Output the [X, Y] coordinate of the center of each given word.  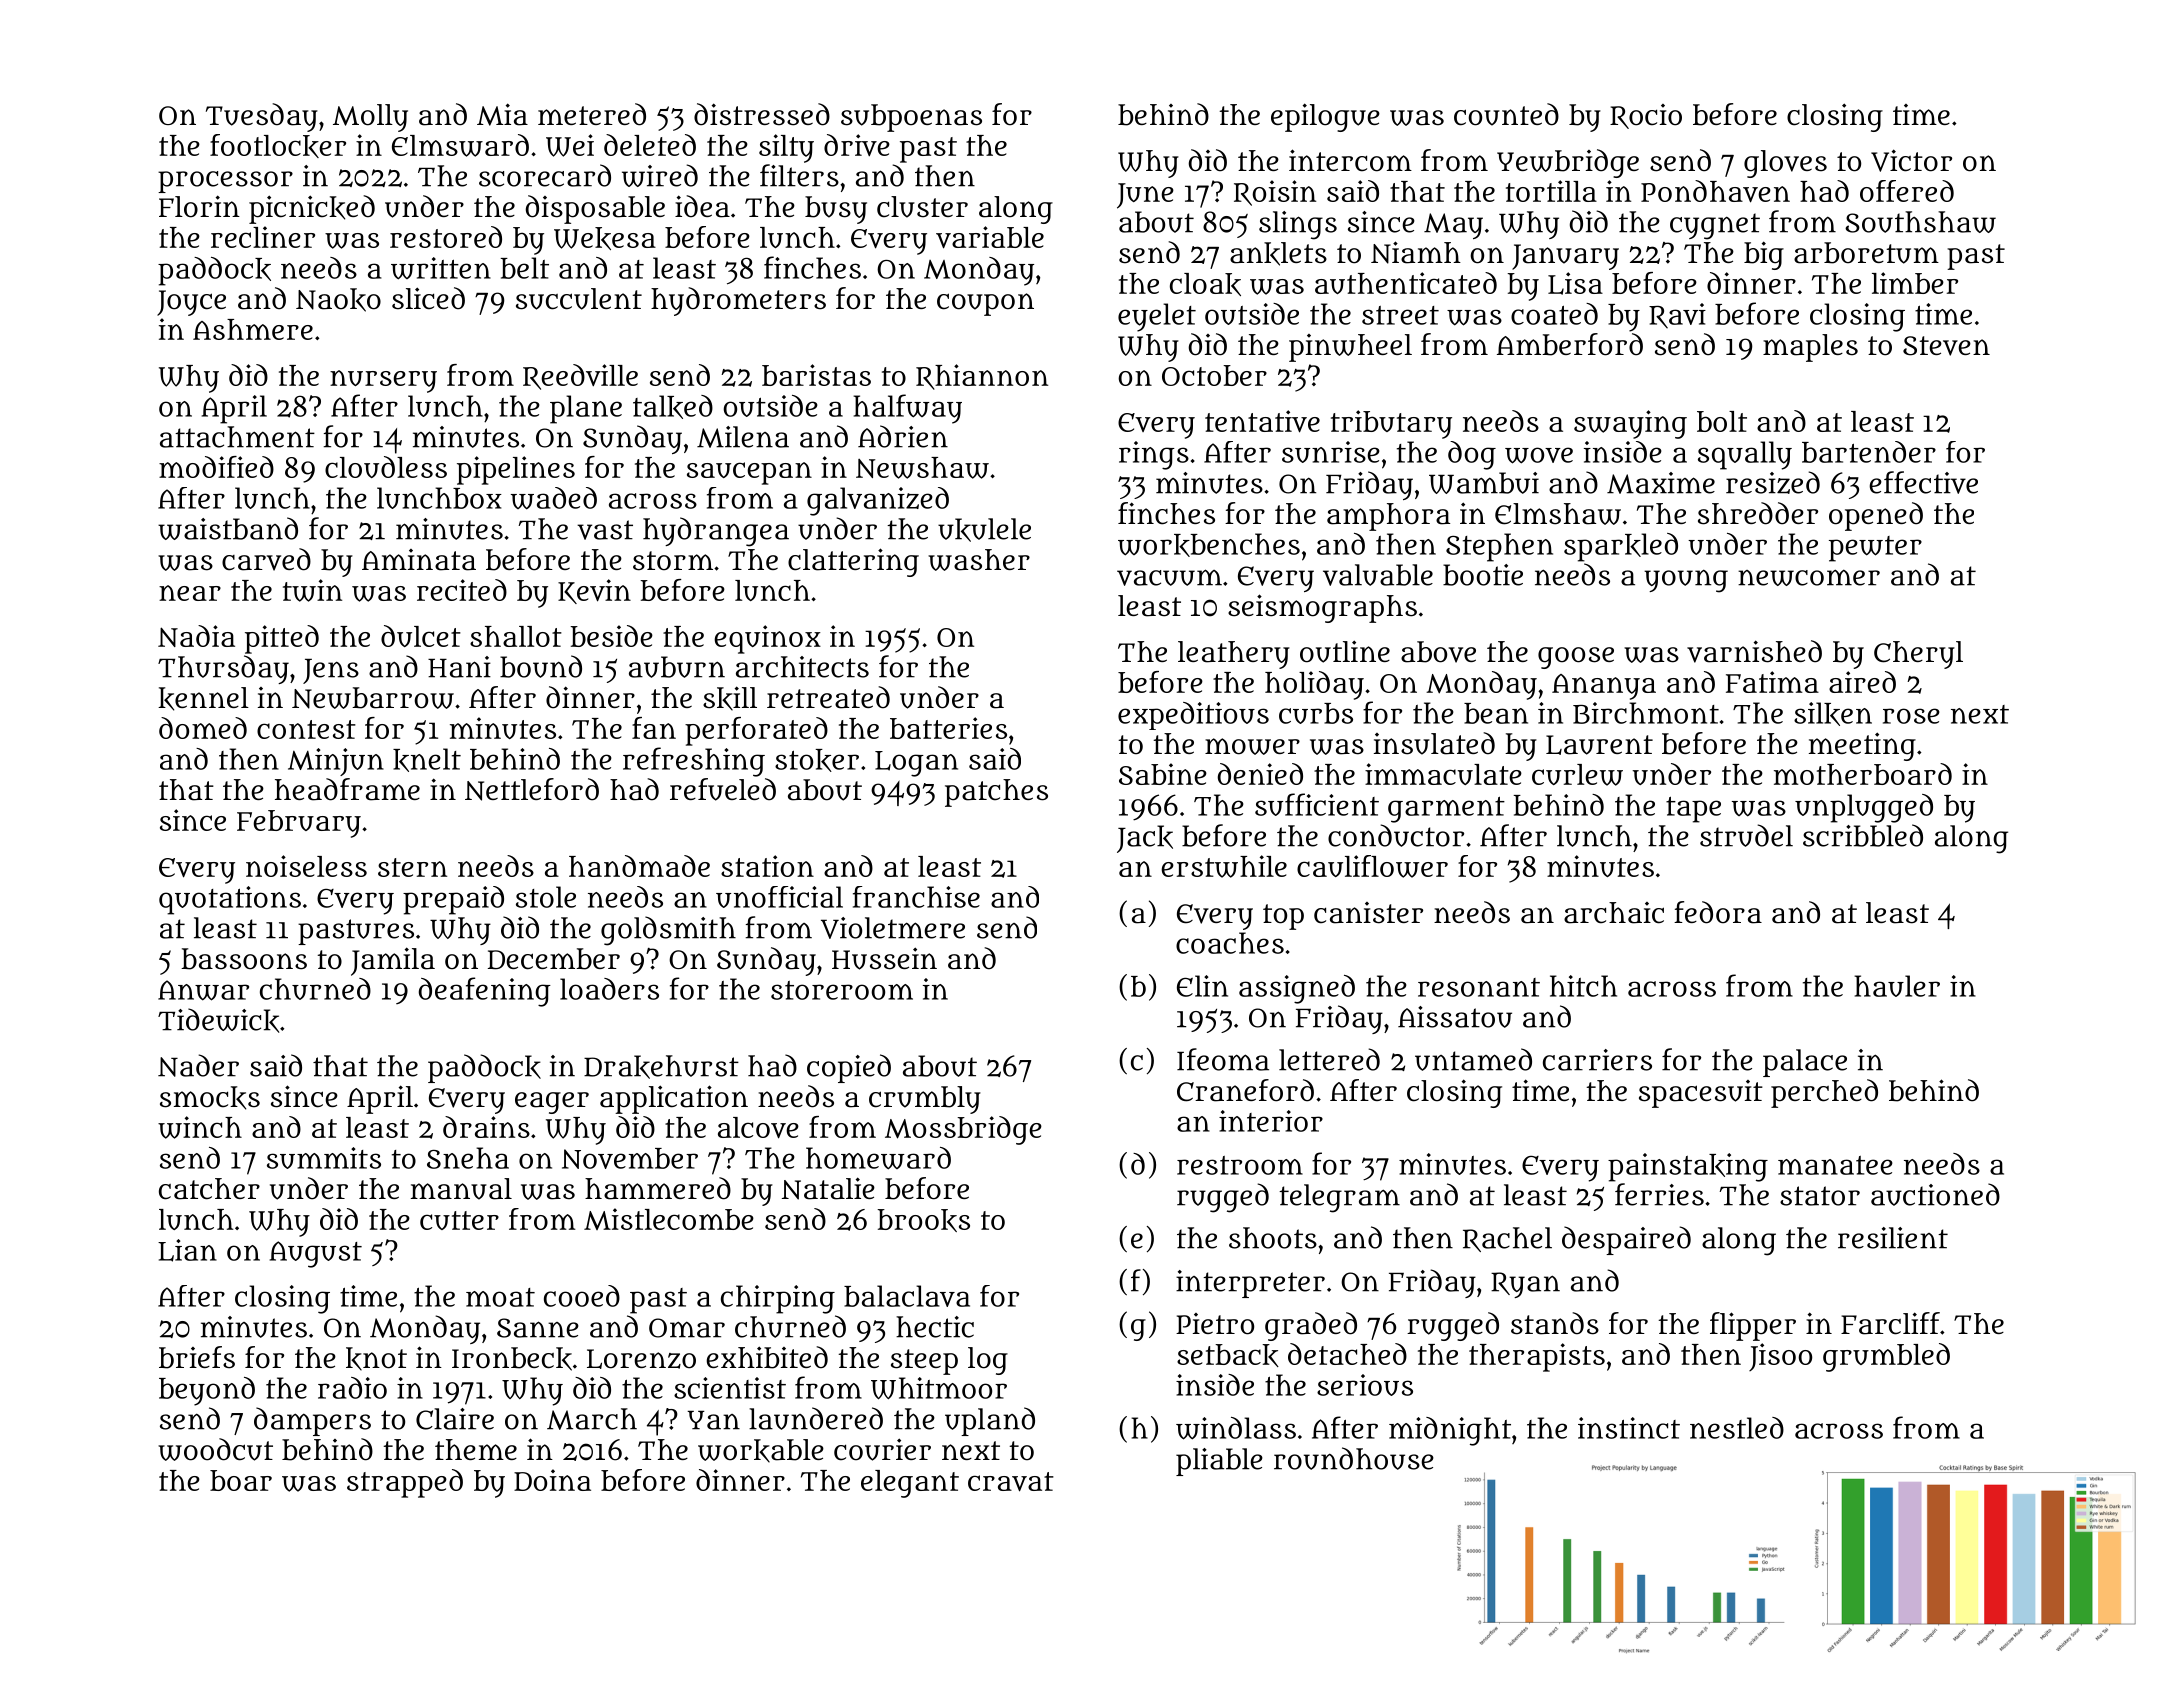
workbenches [1209, 545]
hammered [658, 1188]
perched [1824, 1093]
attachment [237, 437]
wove [1539, 455]
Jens [331, 671]
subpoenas [911, 118]
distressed [762, 114]
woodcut [215, 1449]
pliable [1219, 1462]
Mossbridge [963, 1130]
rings [1154, 455]
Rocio [1646, 116]
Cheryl [1918, 655]
